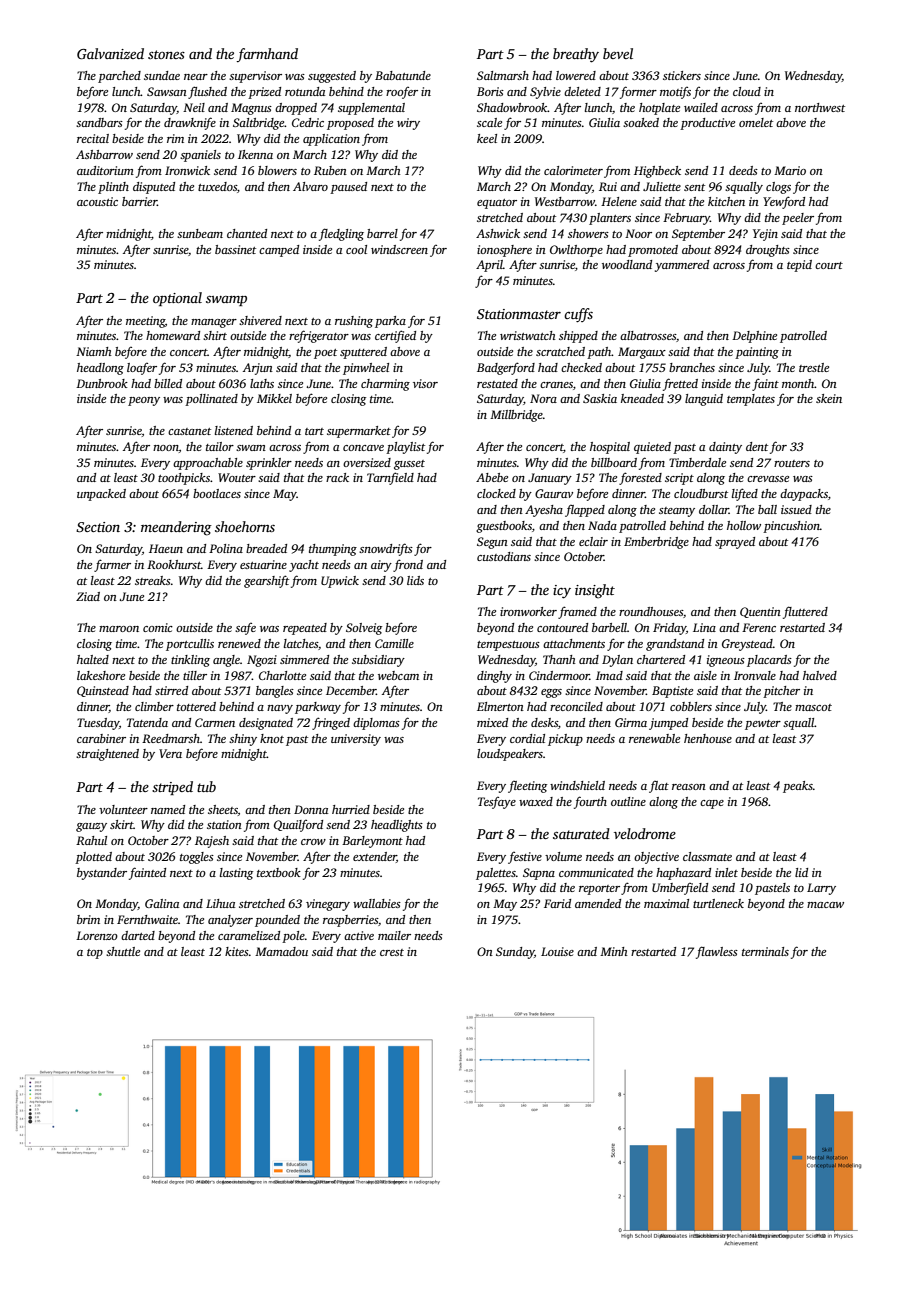 Image resolution: width=924 pixels, height=1308 pixels. What do you see at coordinates (95, 954) in the screenshot?
I see `top` at bounding box center [95, 954].
